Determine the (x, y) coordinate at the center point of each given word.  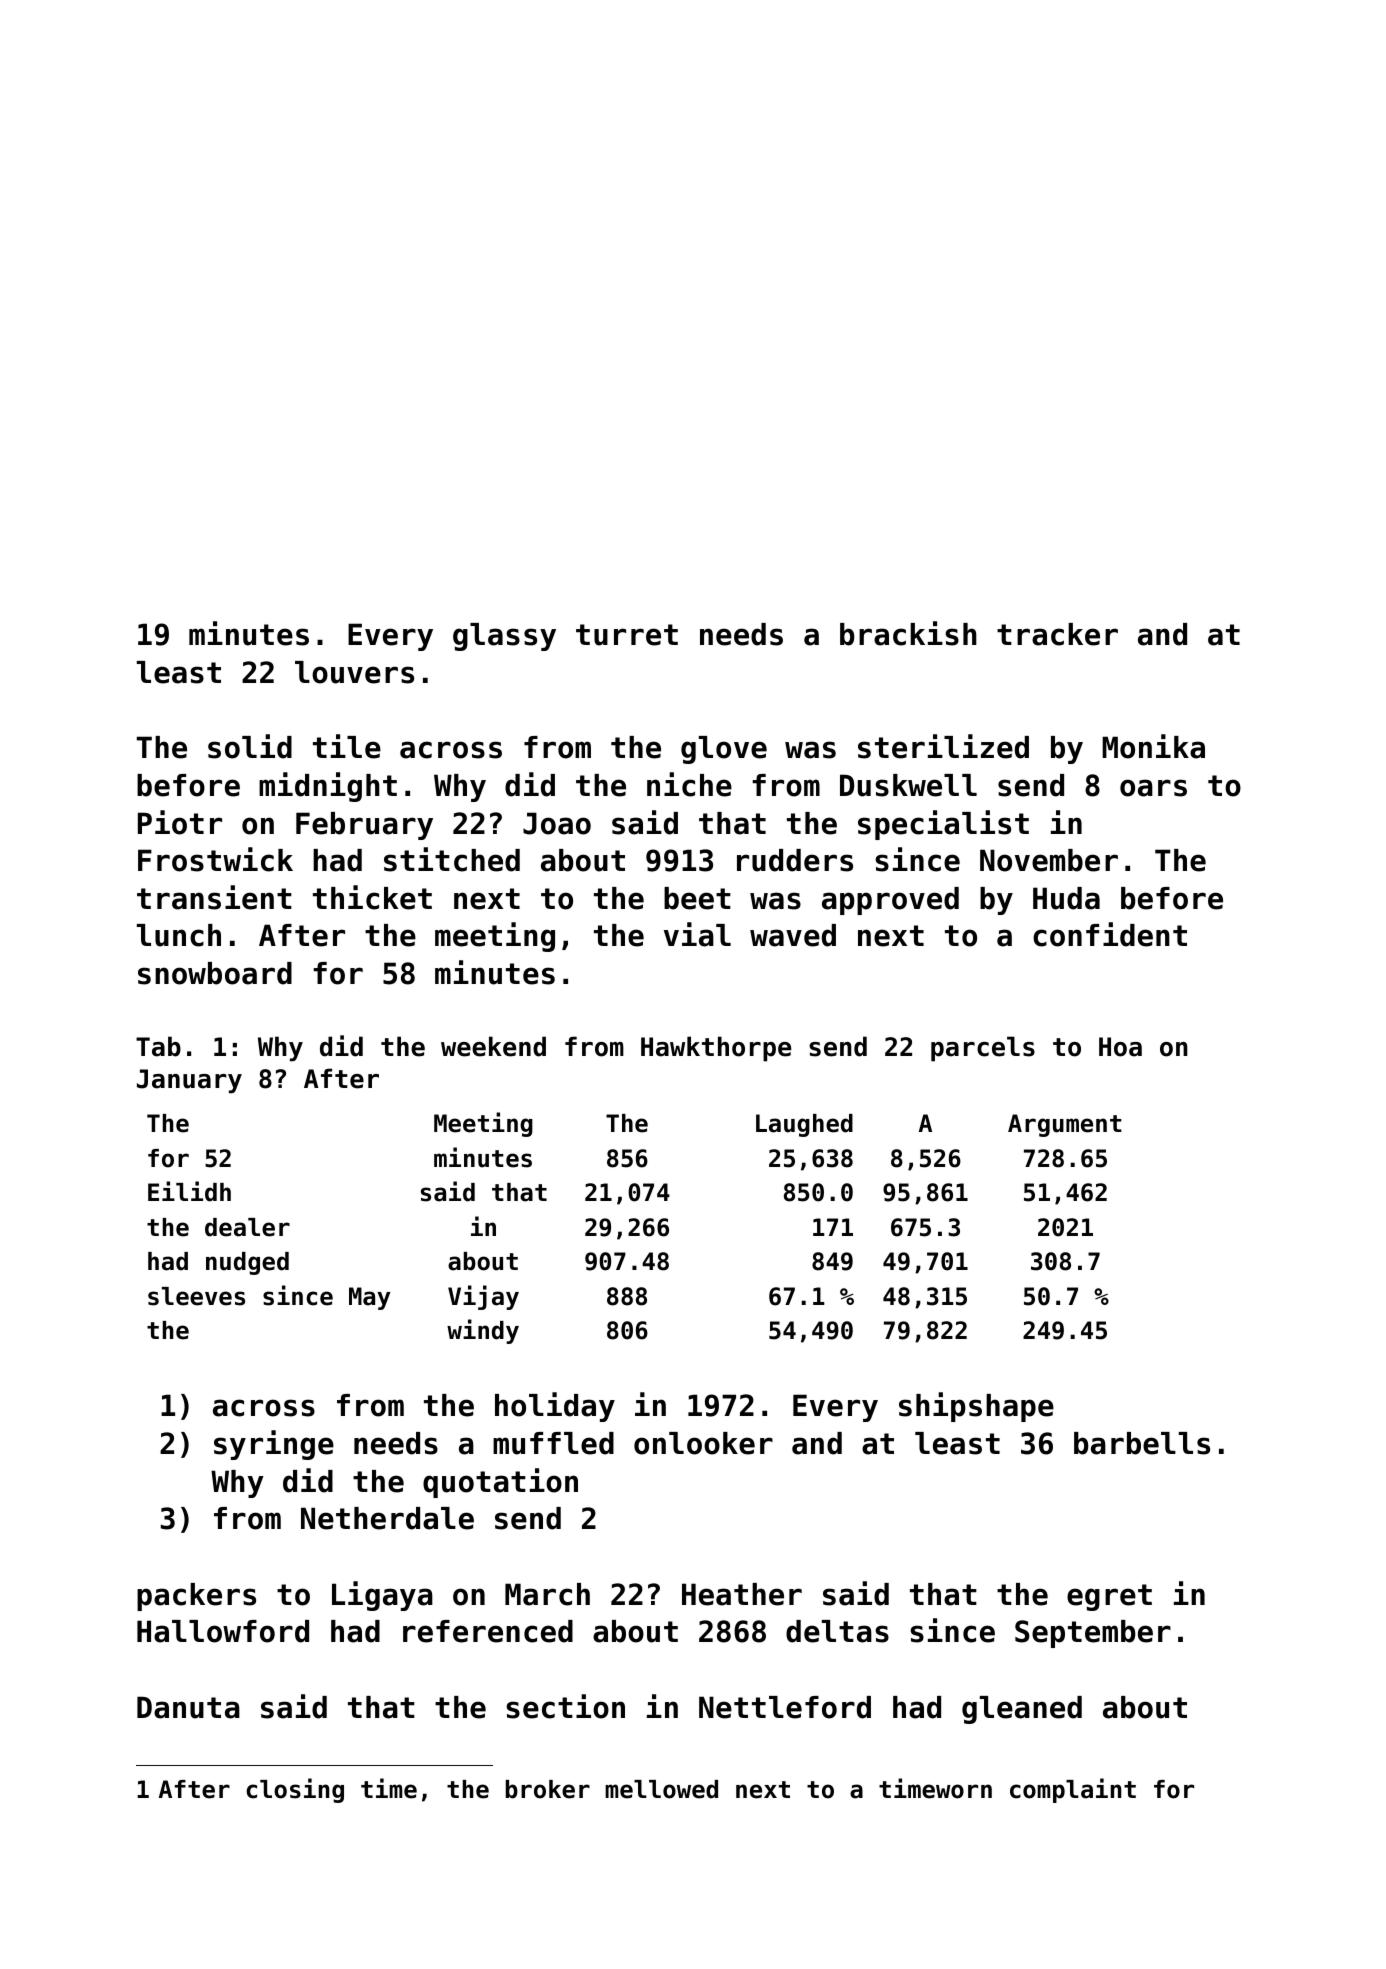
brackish (908, 633)
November (1049, 860)
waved (793, 935)
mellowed (661, 1789)
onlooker (703, 1443)
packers (196, 1597)
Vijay (483, 1297)
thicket (372, 897)
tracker (1057, 634)
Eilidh (189, 1191)
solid (250, 746)
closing (295, 1790)
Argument (1065, 1125)
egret (1109, 1597)
